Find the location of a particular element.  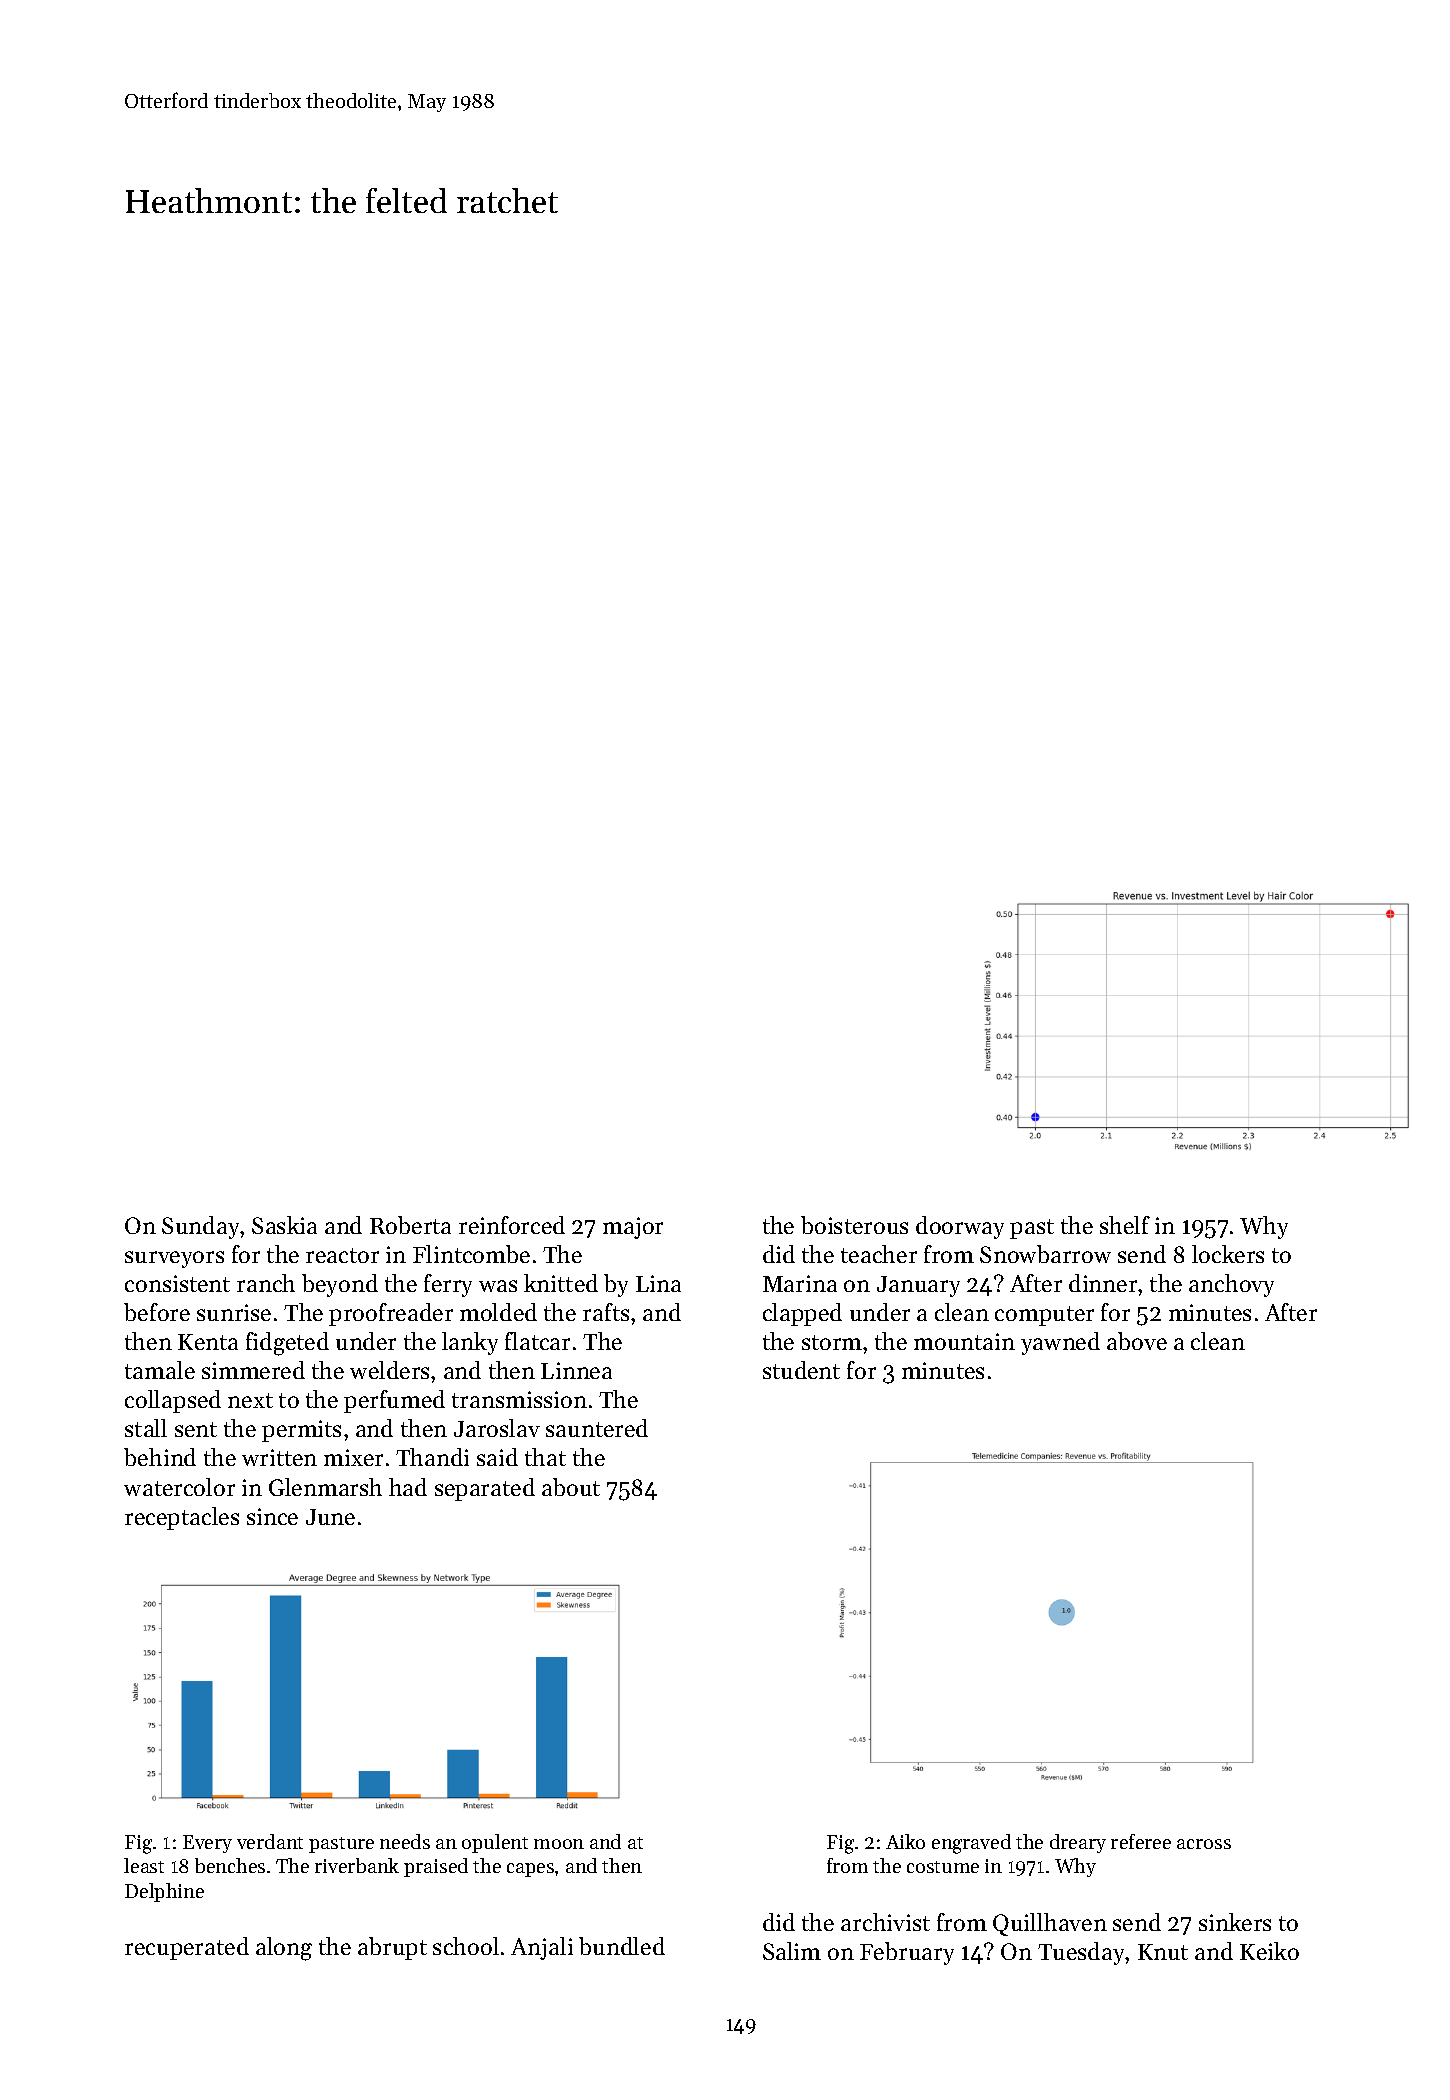

receptacles is located at coordinates (182, 1518).
